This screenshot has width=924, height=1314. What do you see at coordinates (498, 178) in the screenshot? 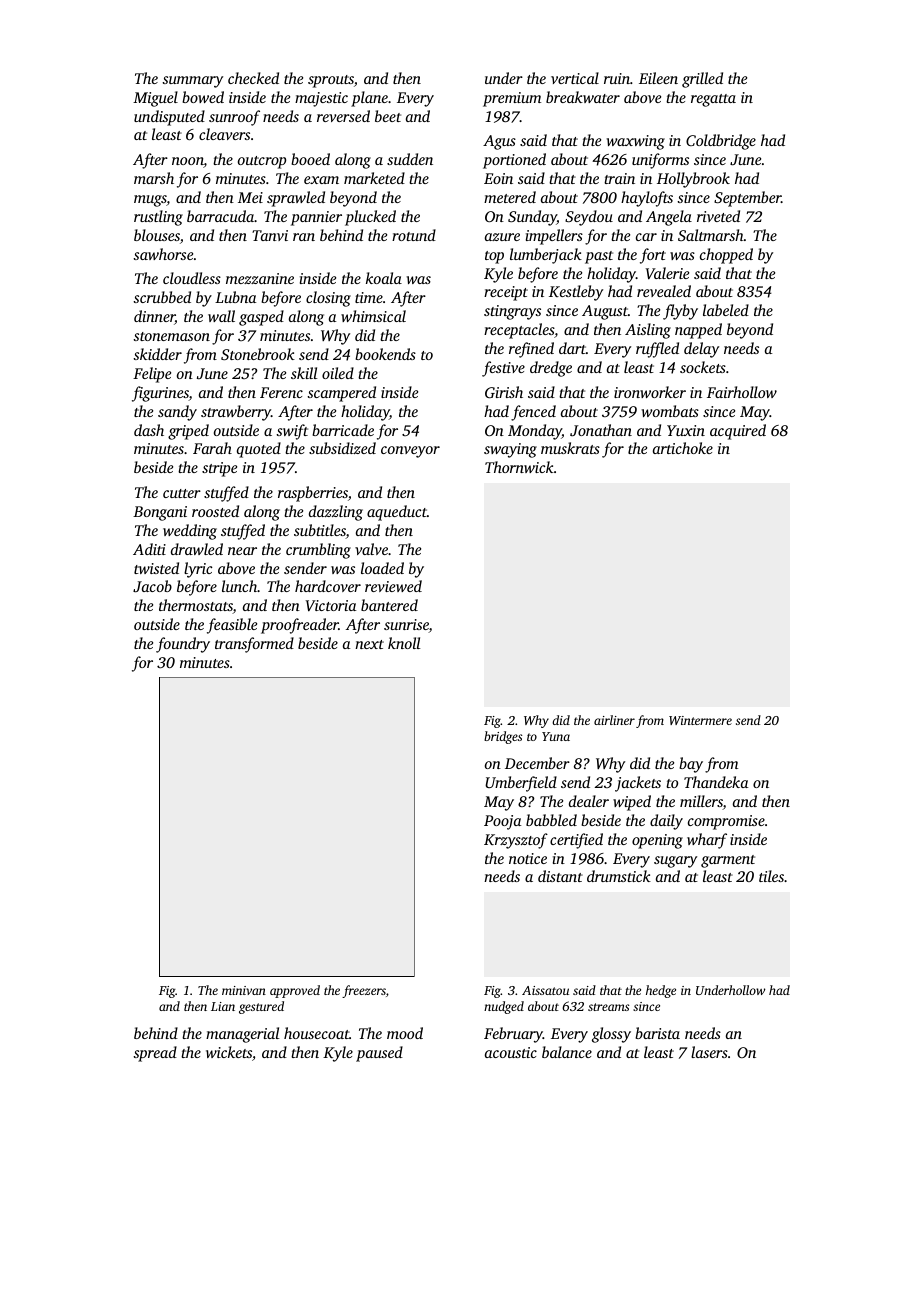
I see `Eoin` at bounding box center [498, 178].
